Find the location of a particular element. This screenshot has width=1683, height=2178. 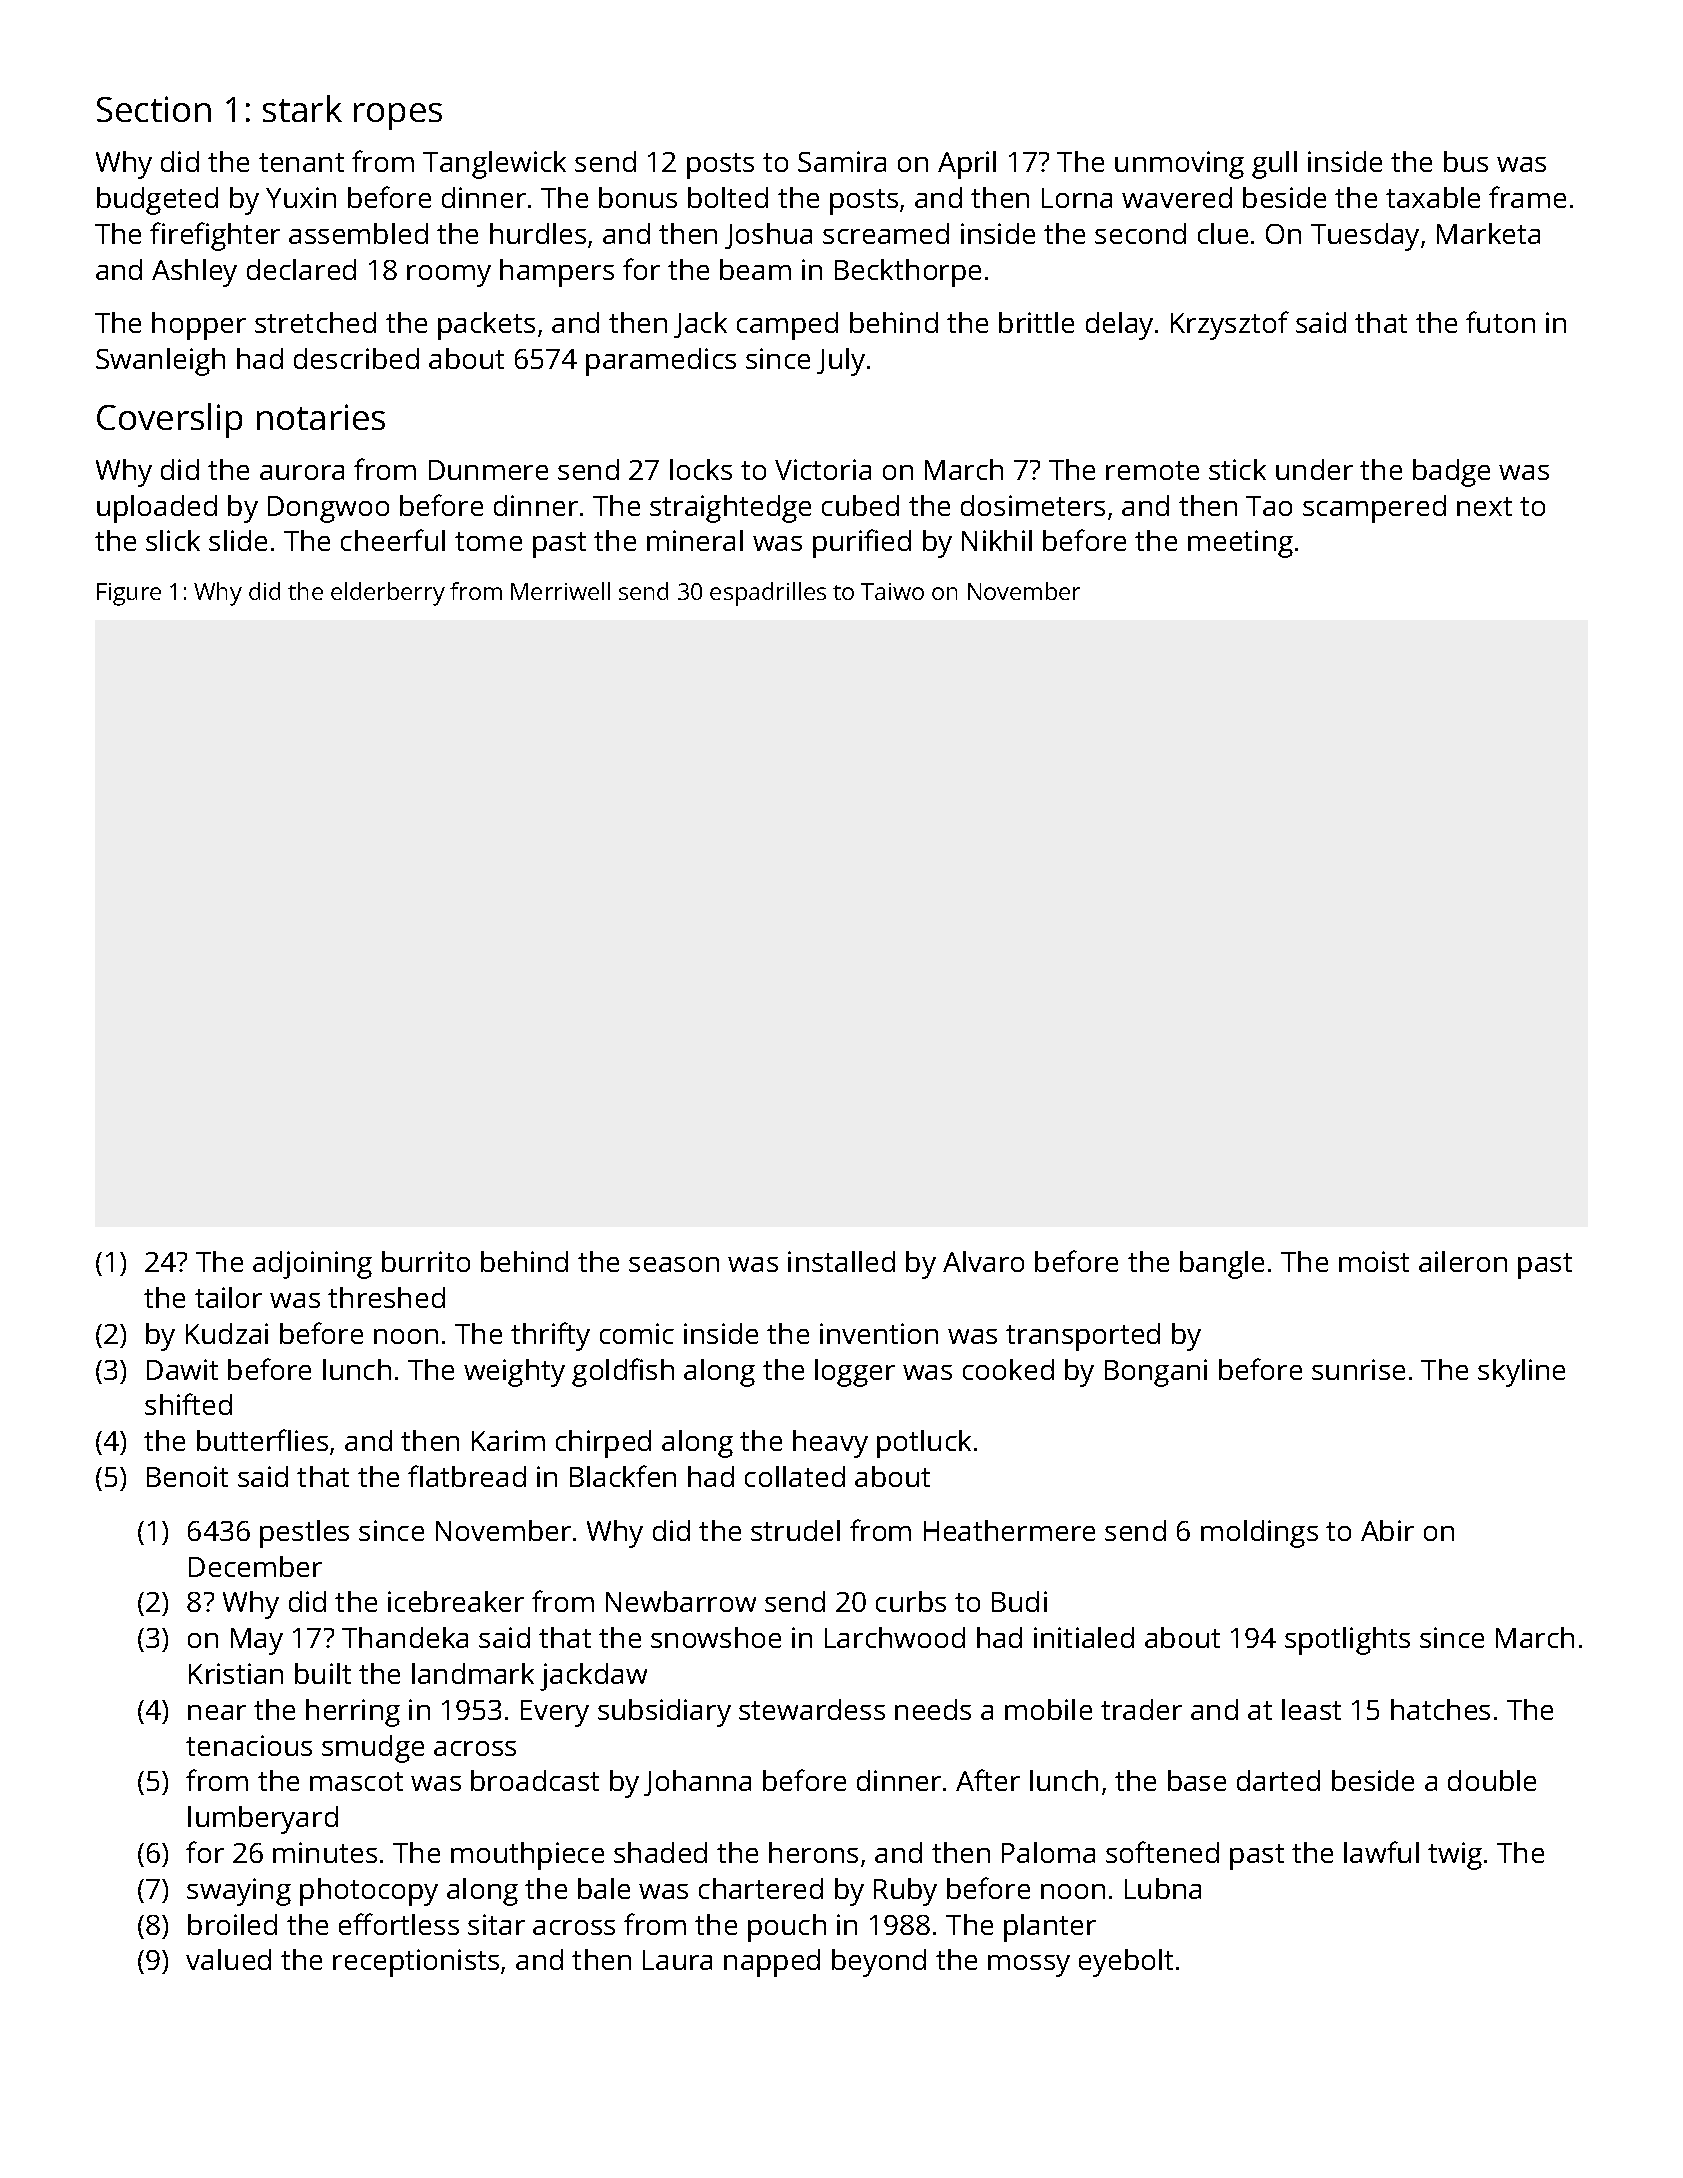

aileron is located at coordinates (1463, 1261).
